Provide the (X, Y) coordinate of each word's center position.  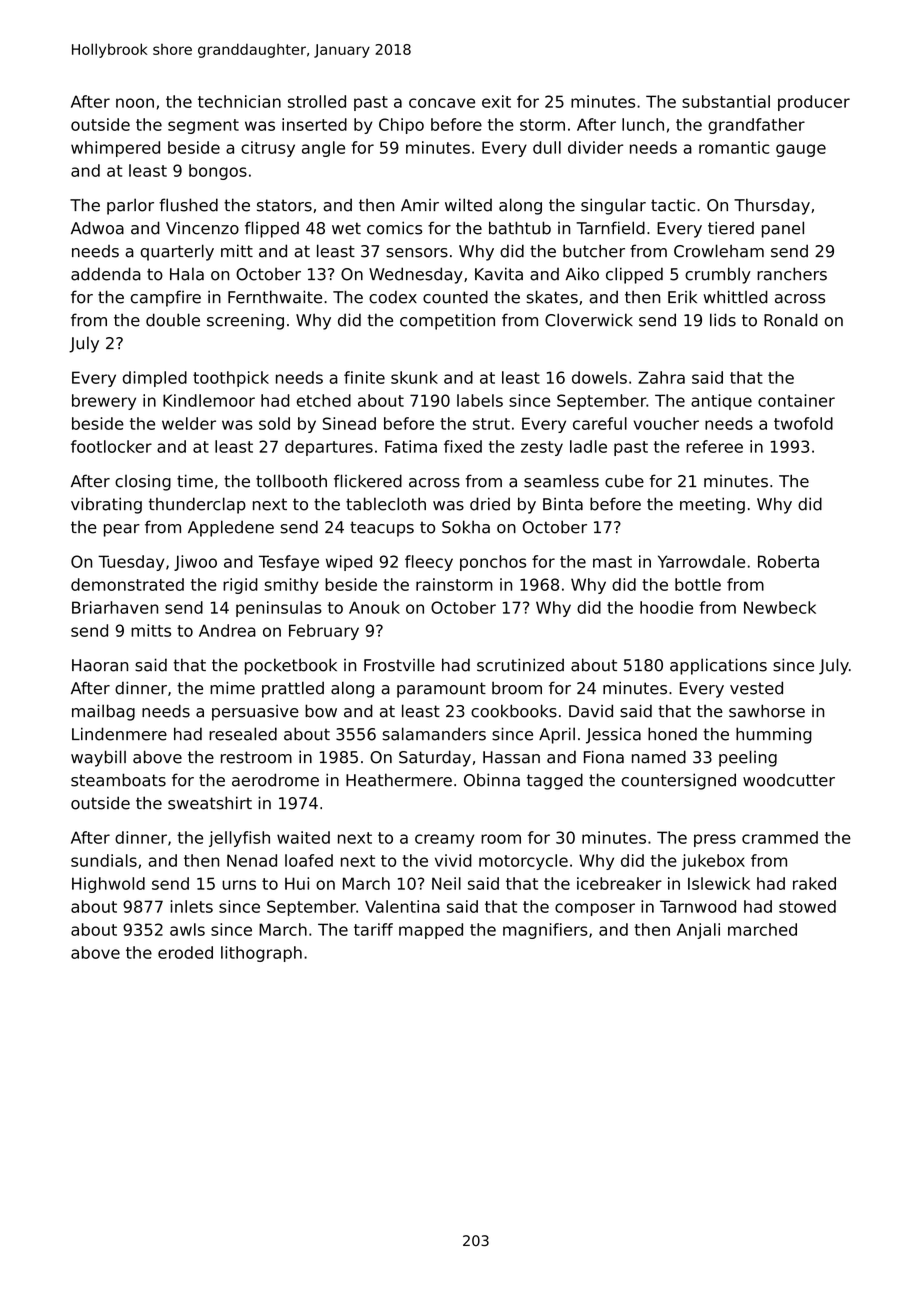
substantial (726, 101)
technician (239, 101)
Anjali (698, 931)
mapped (431, 931)
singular (613, 206)
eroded (185, 952)
